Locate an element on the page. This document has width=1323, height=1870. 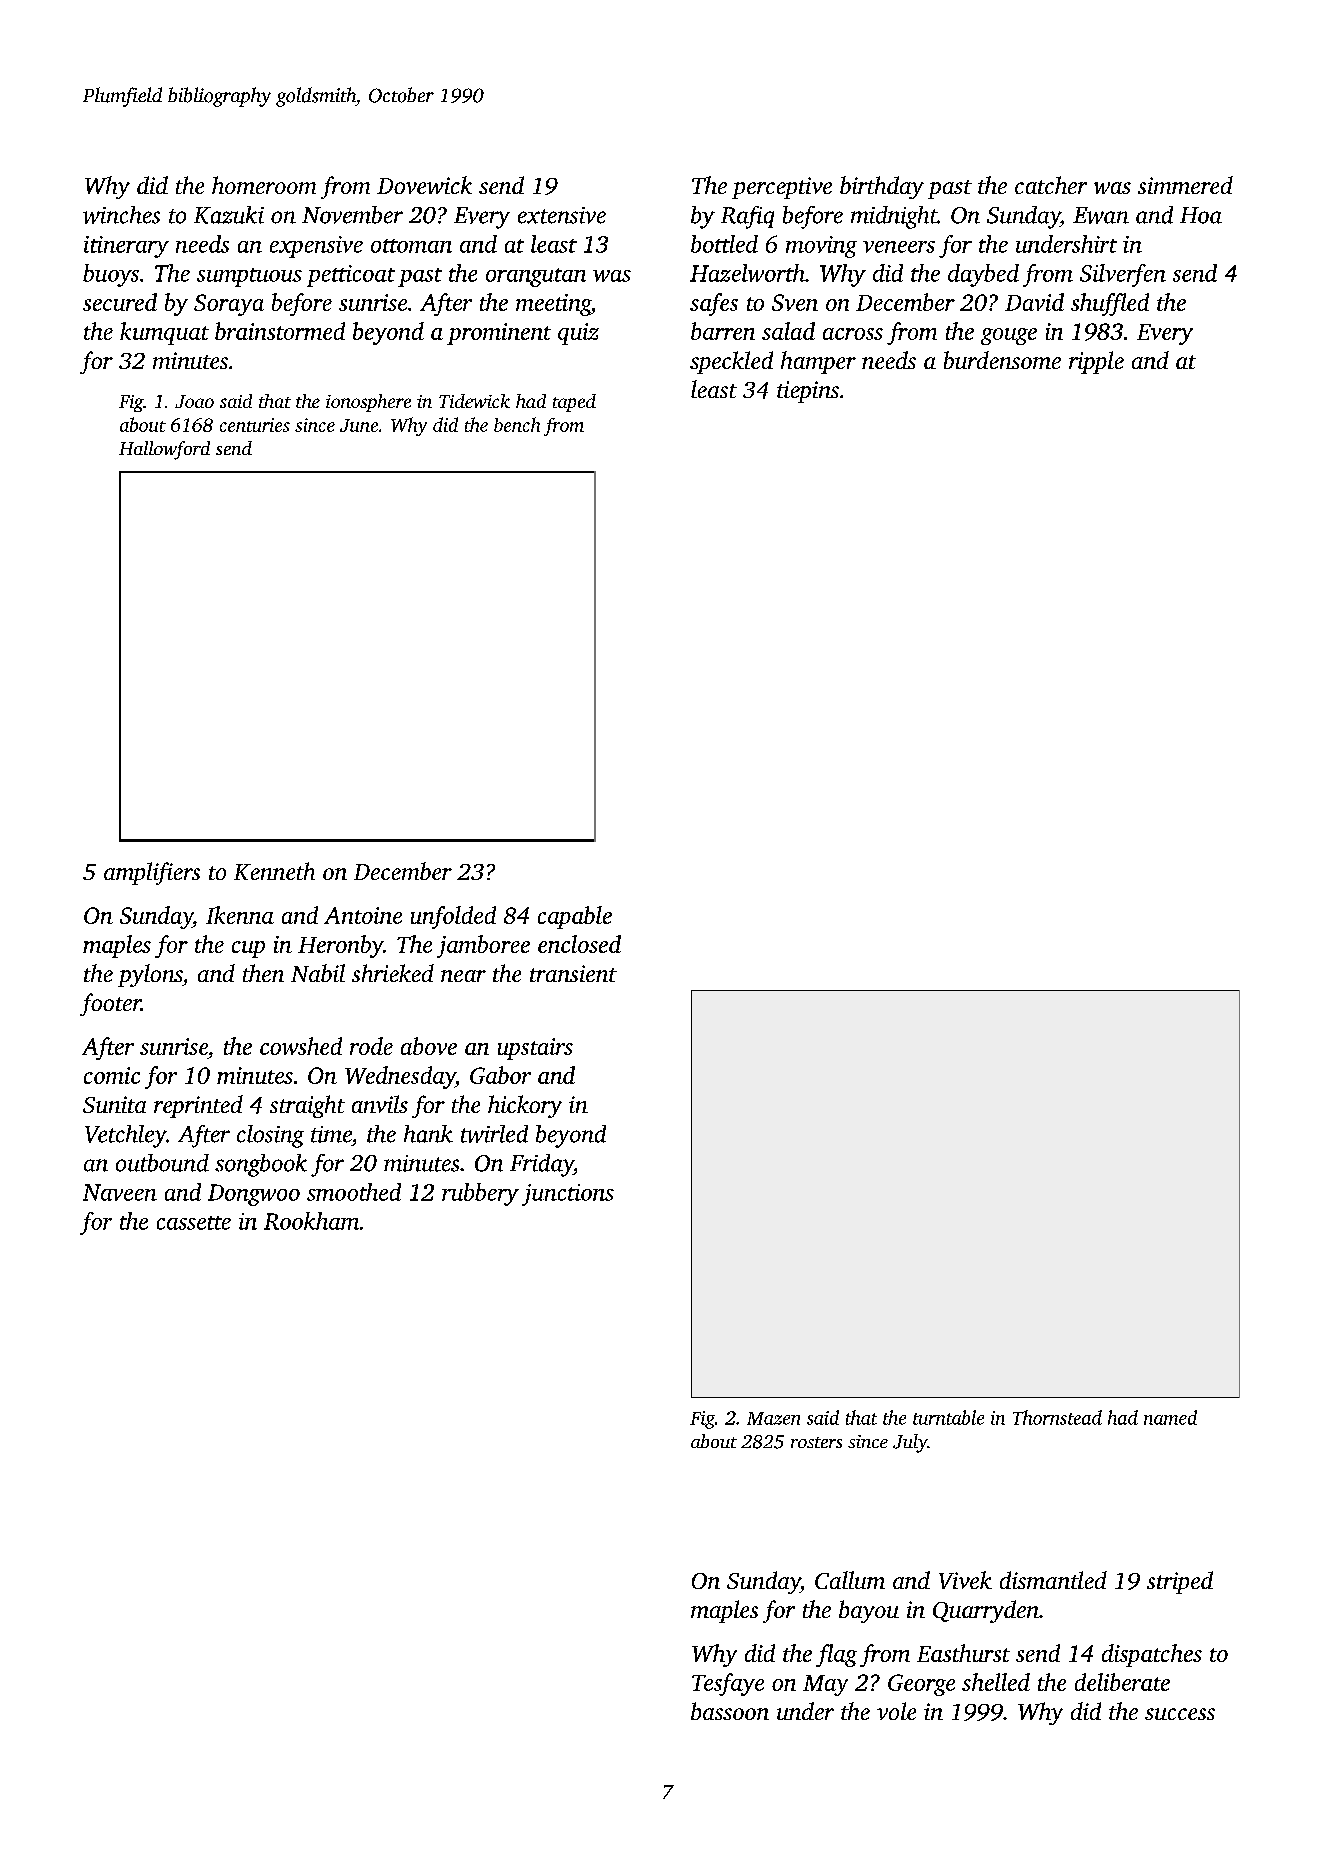
enclosed is located at coordinates (579, 944).
